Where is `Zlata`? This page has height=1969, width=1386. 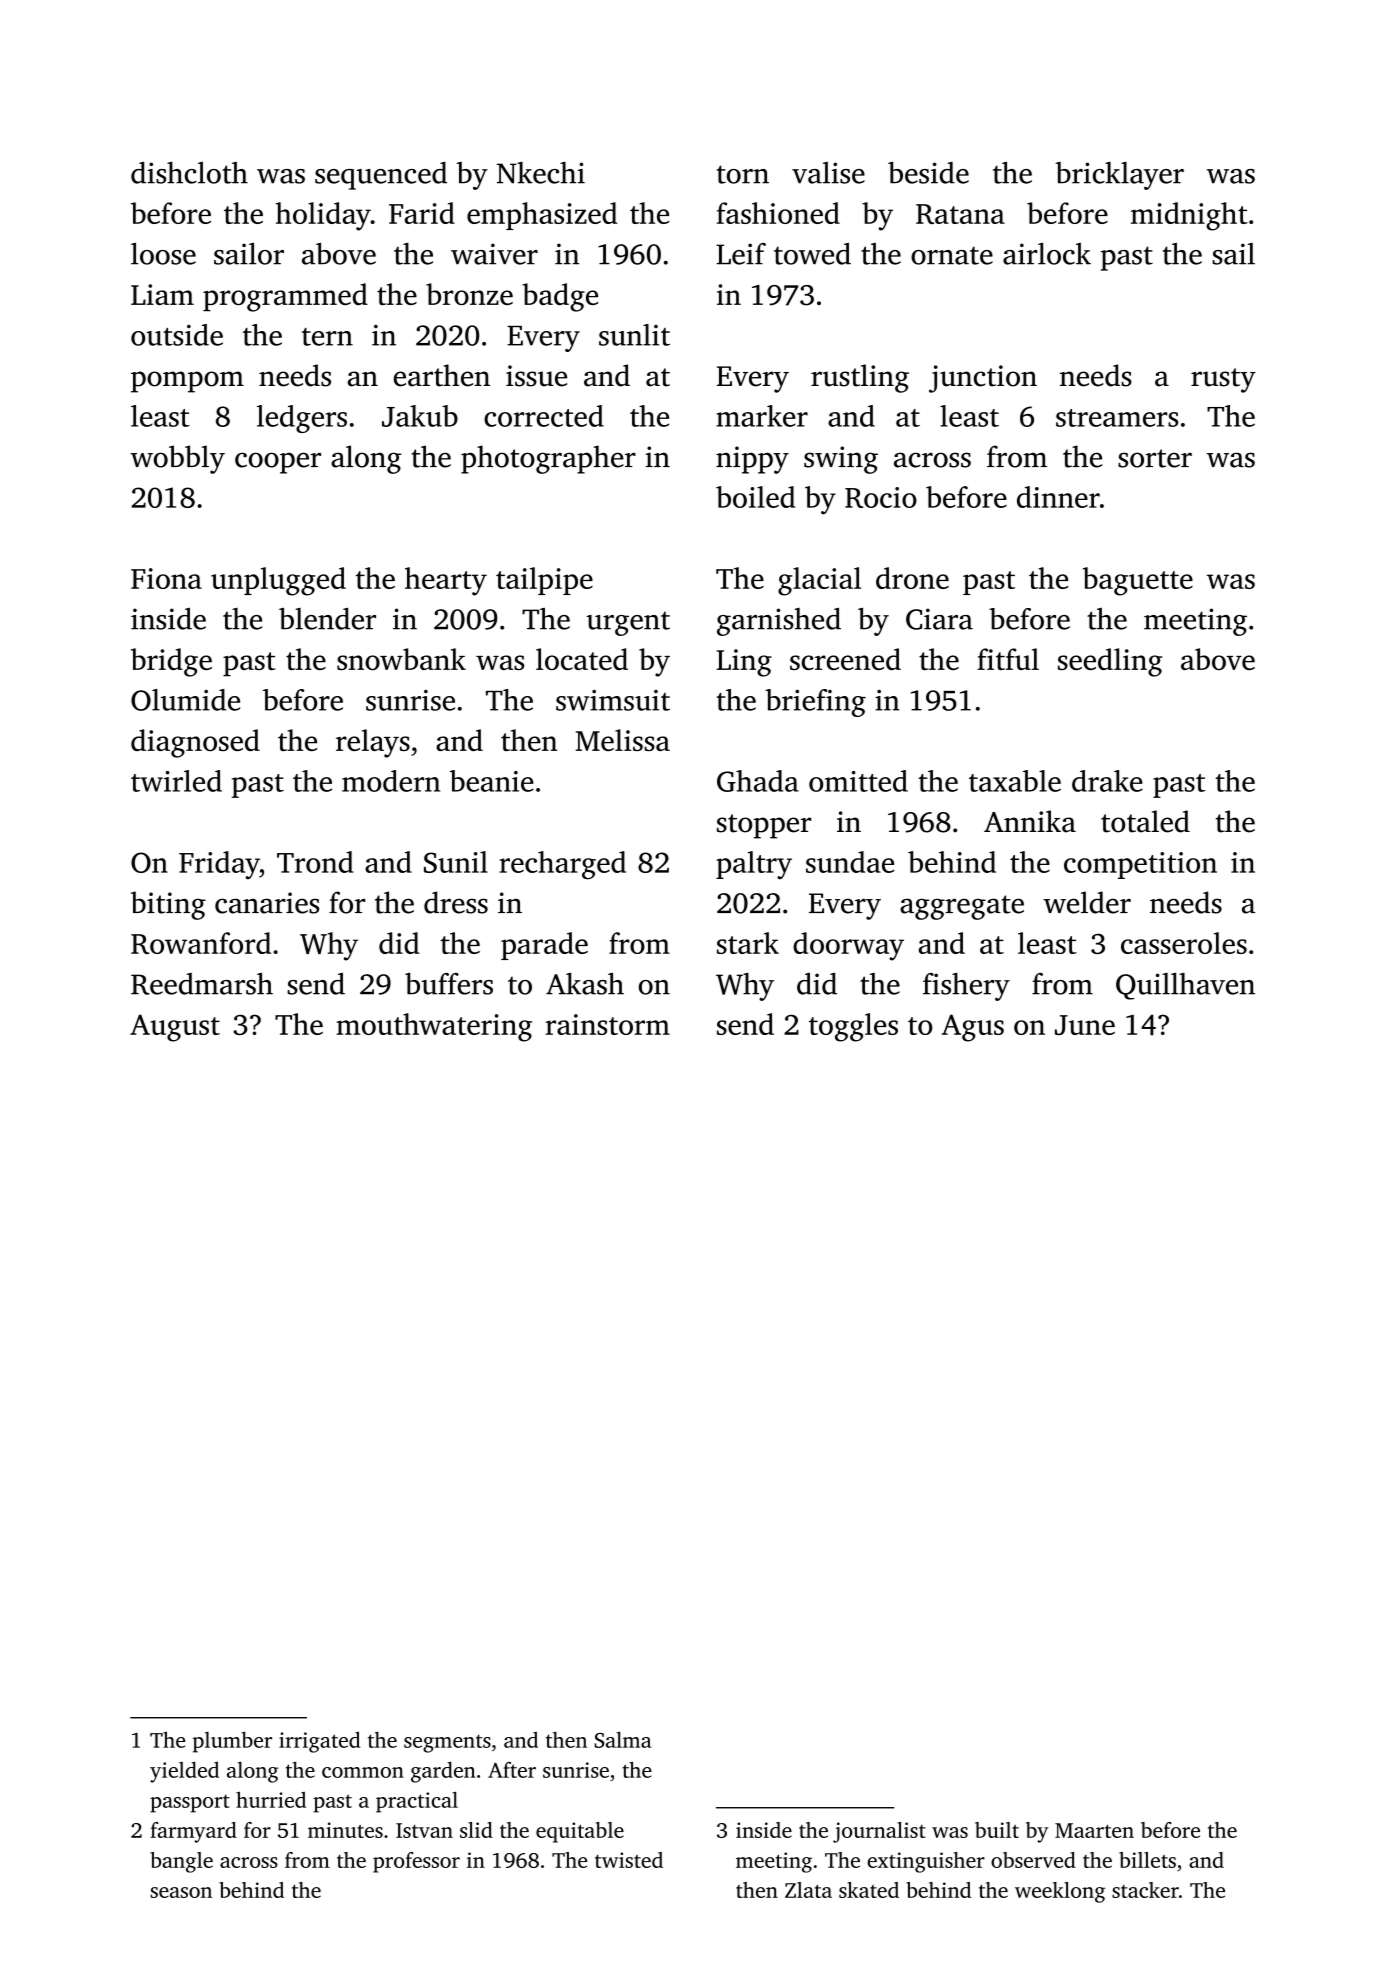
Zlata is located at coordinates (808, 1890).
